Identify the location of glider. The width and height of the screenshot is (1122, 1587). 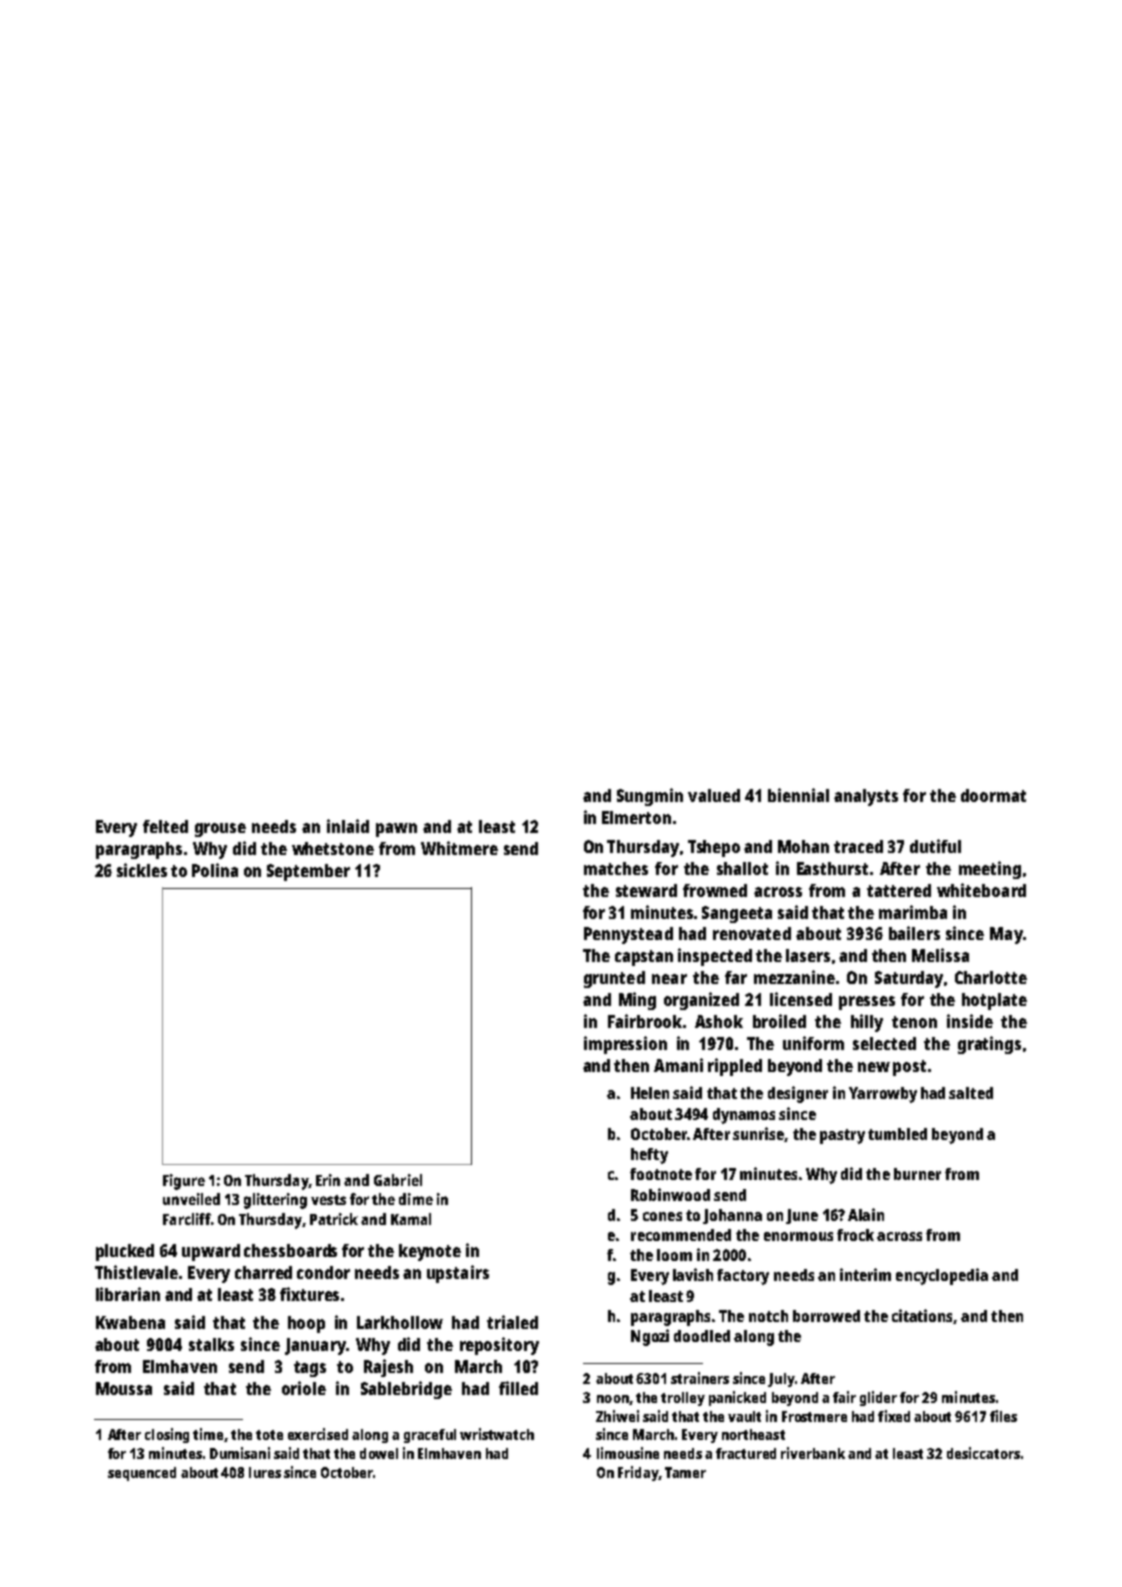
(878, 1398).
